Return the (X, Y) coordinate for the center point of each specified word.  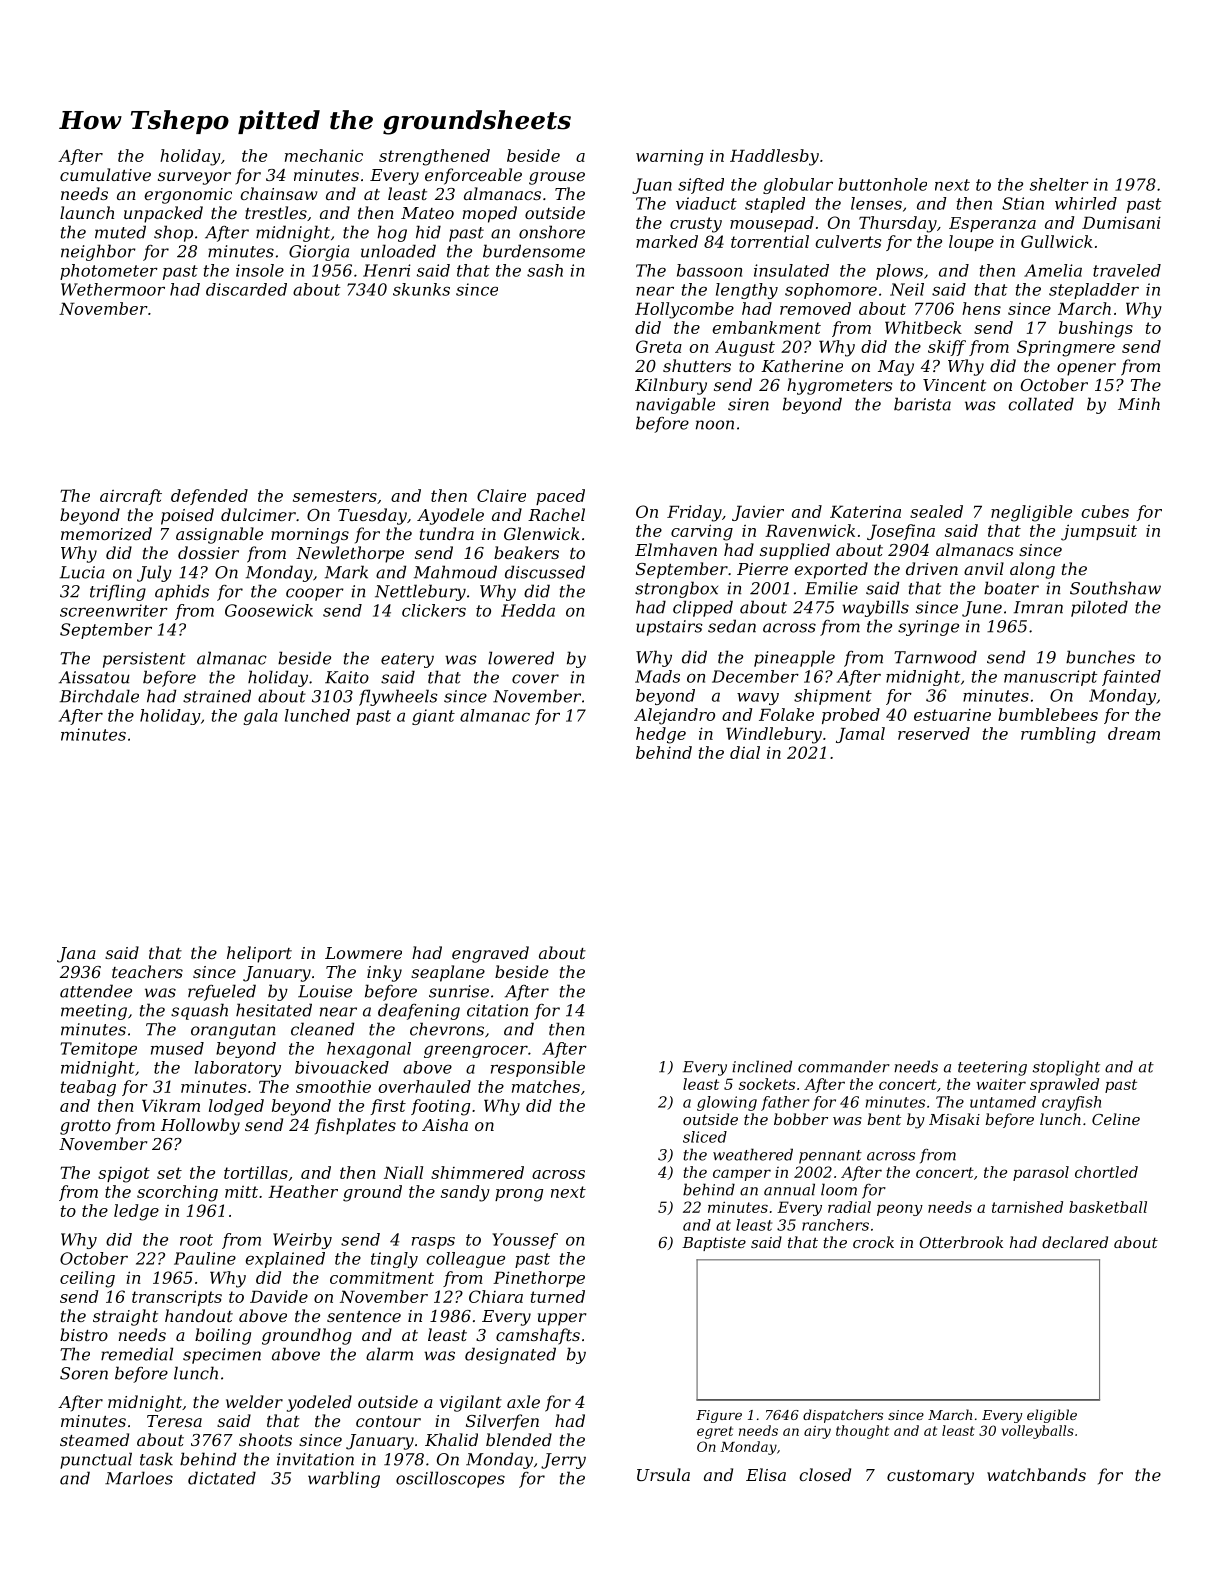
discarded (246, 289)
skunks (421, 289)
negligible (1031, 513)
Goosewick (269, 610)
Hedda (528, 610)
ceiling (87, 1279)
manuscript (1050, 678)
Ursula (663, 1474)
